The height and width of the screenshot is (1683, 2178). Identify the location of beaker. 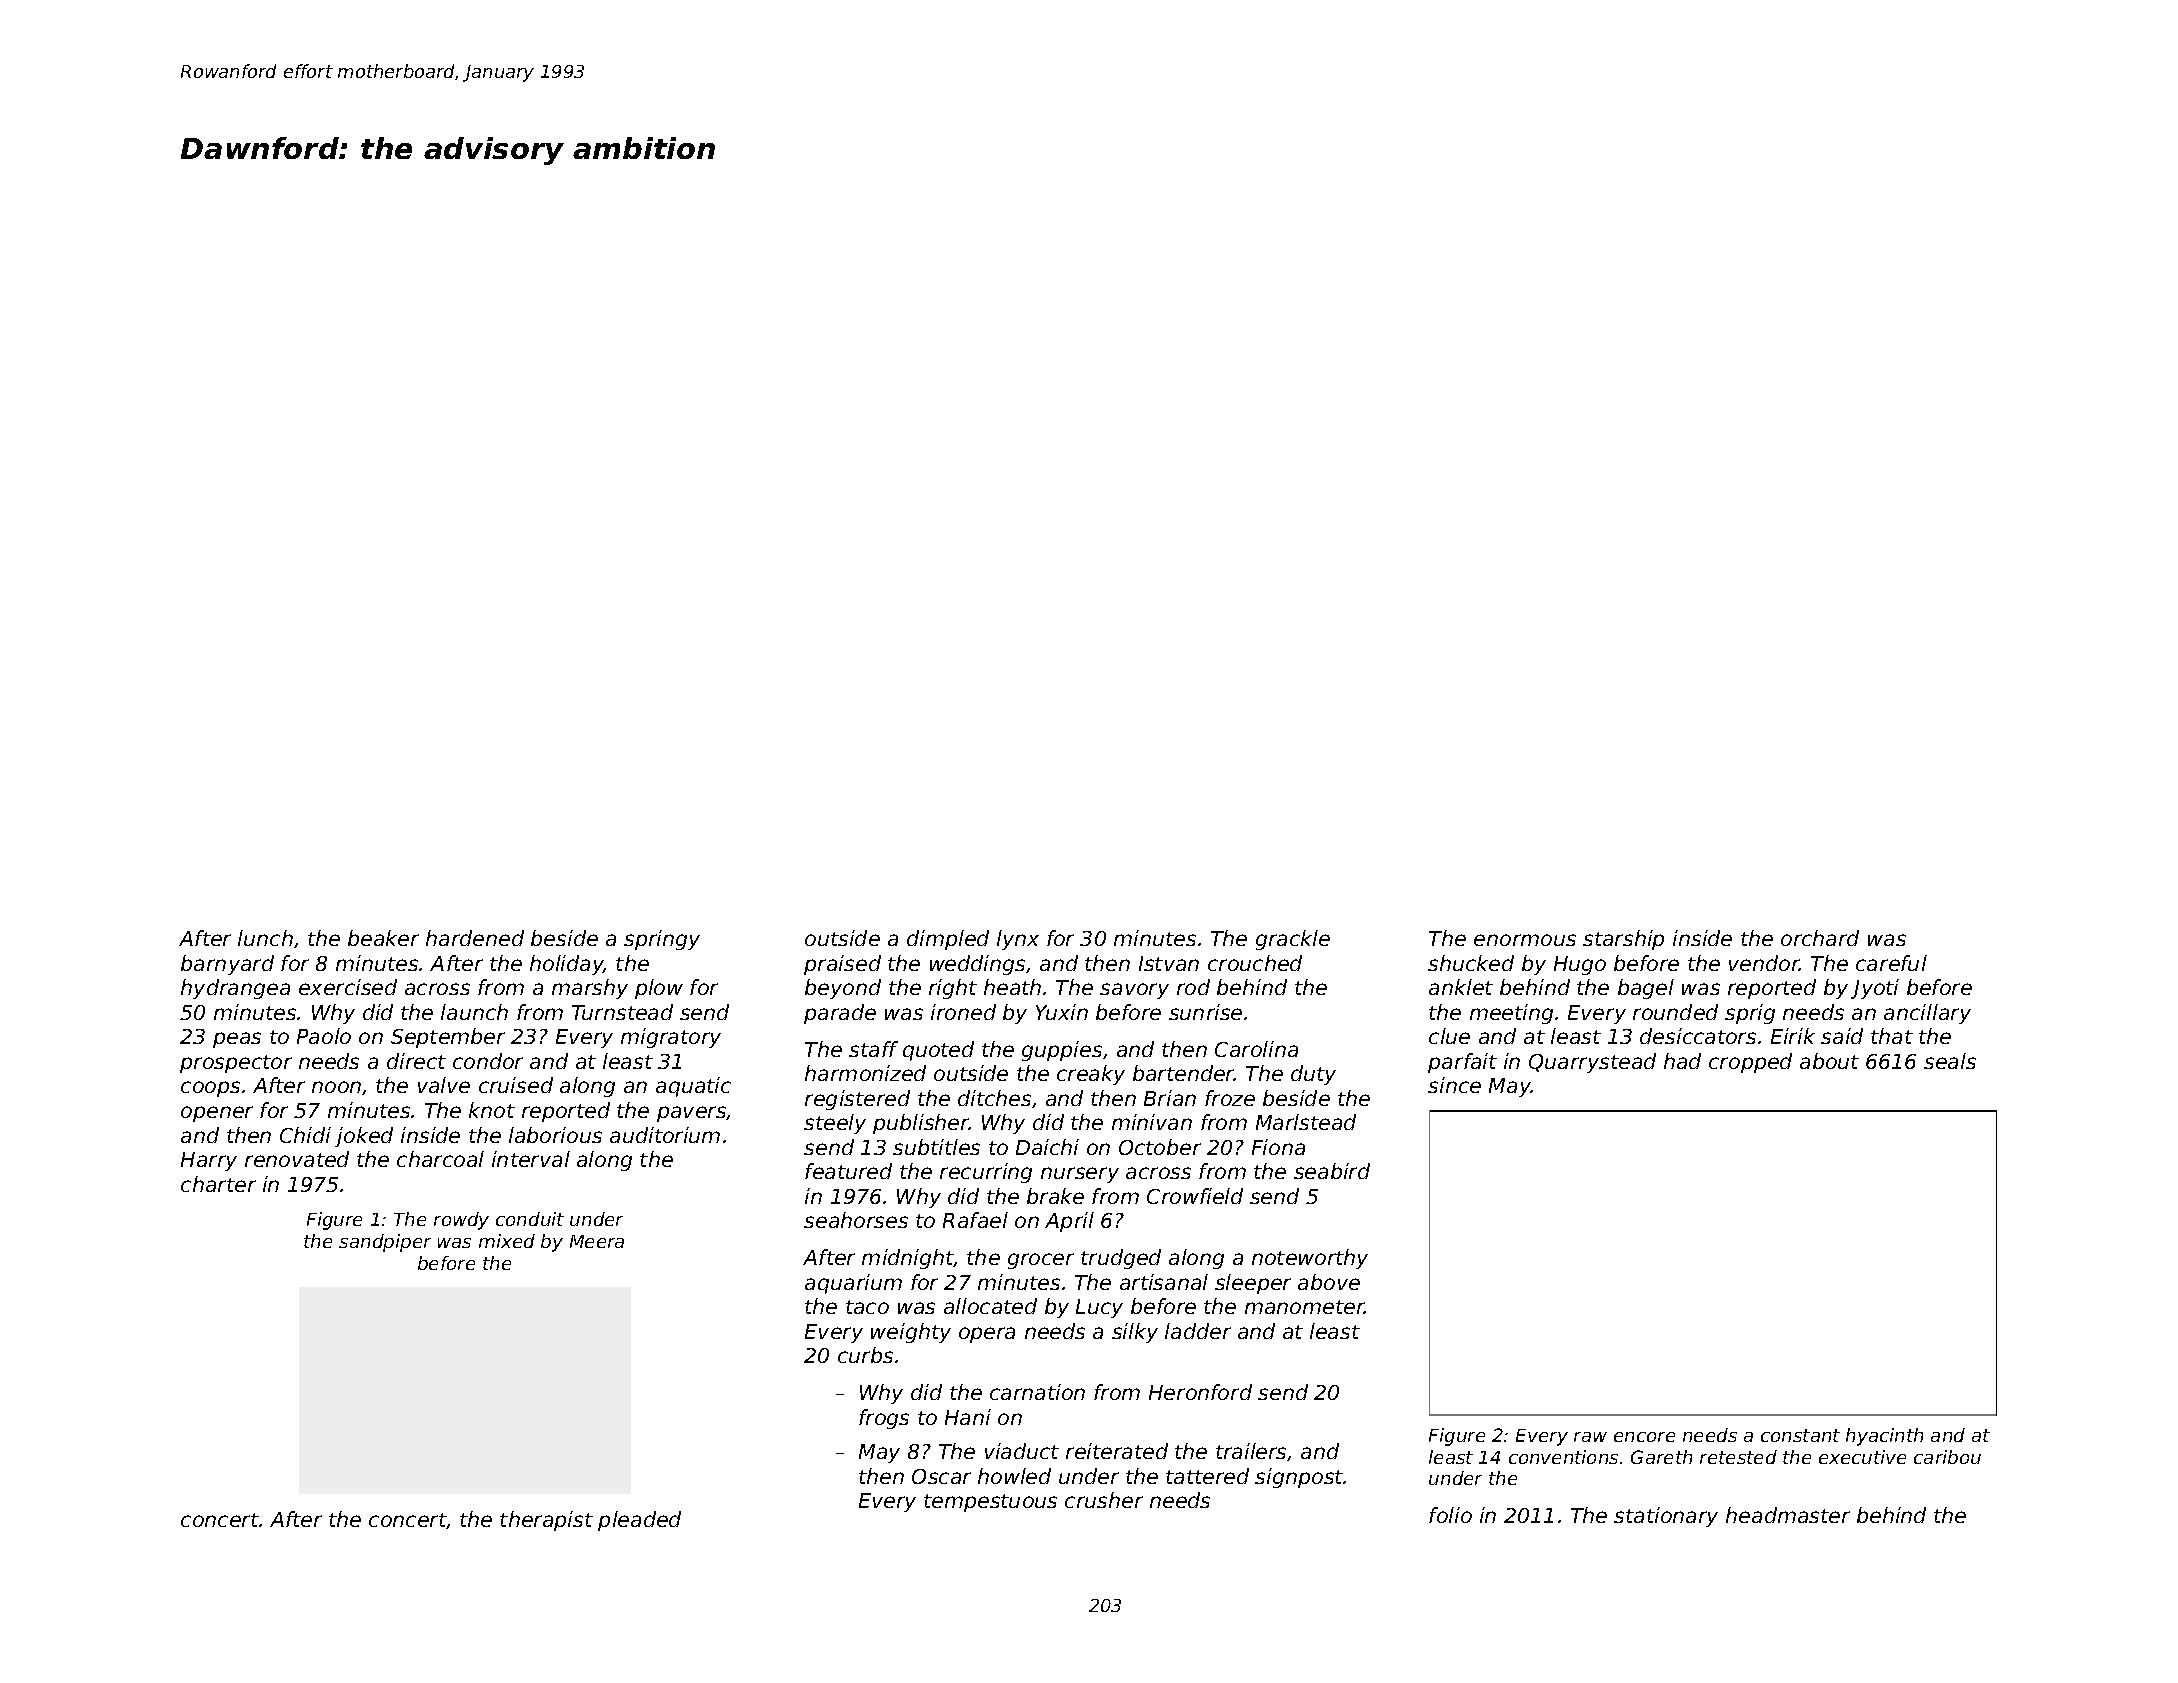
(383, 938).
